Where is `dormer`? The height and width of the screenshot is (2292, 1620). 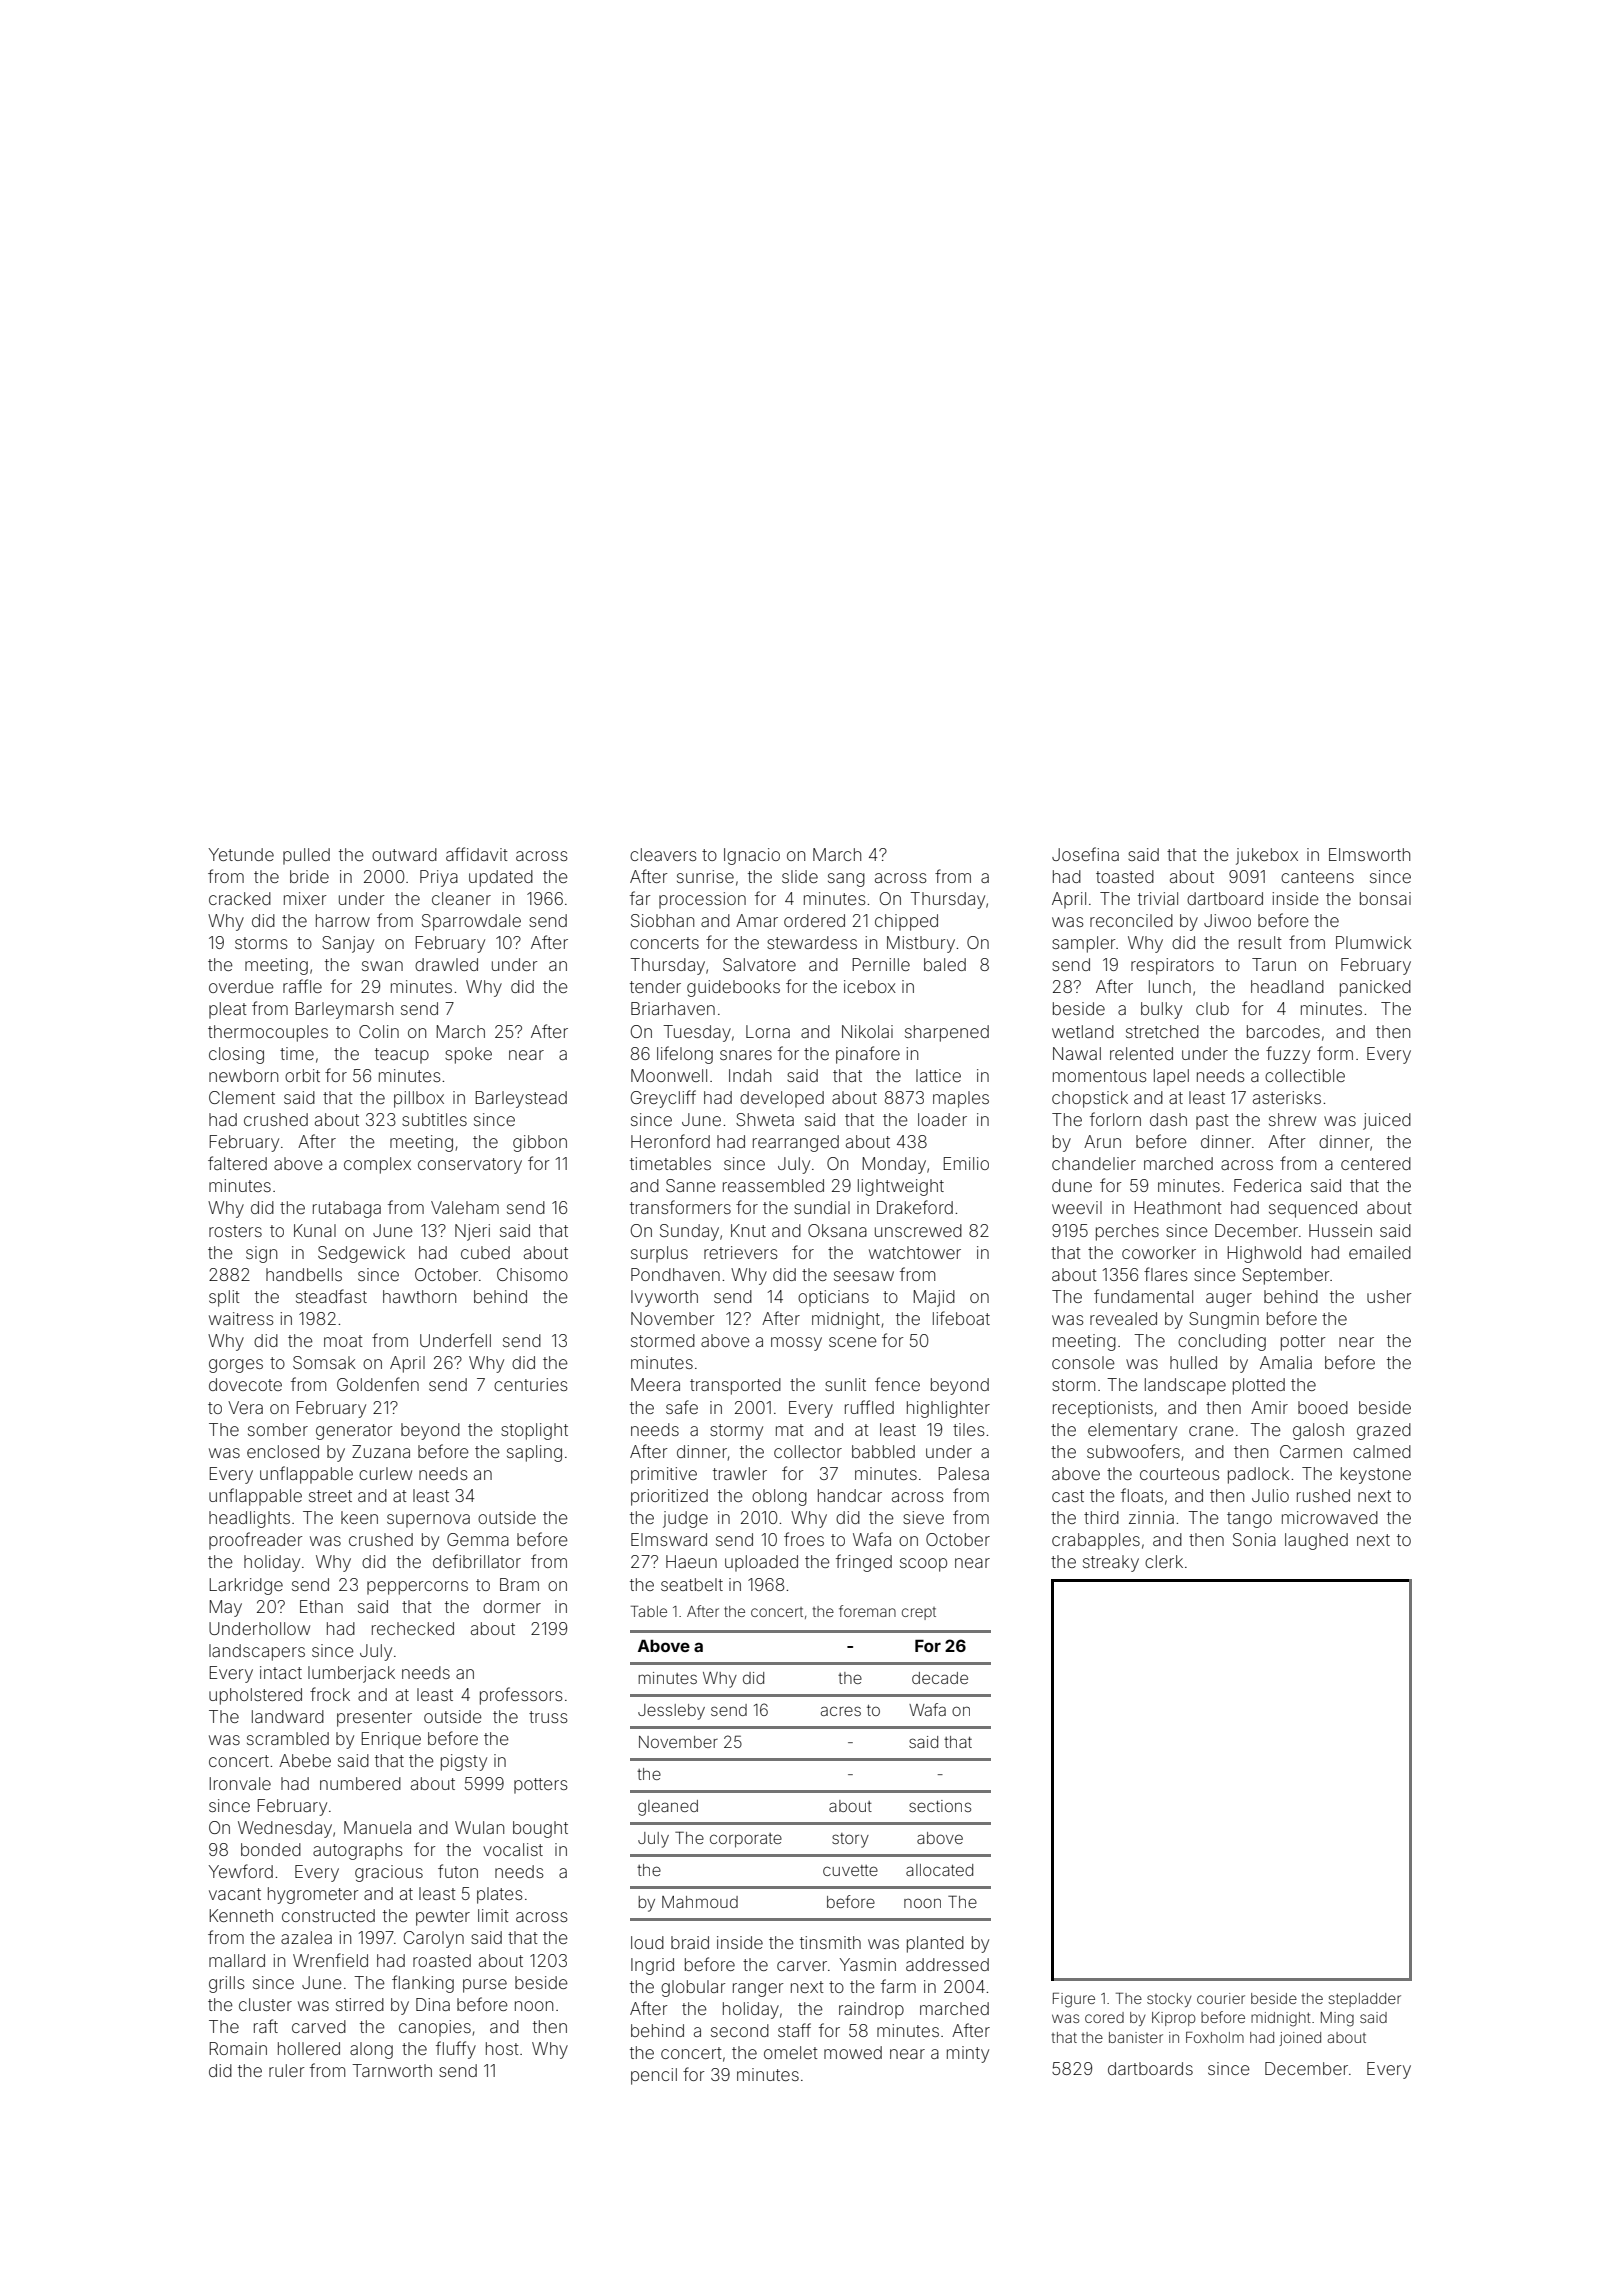 dormer is located at coordinates (512, 1606).
